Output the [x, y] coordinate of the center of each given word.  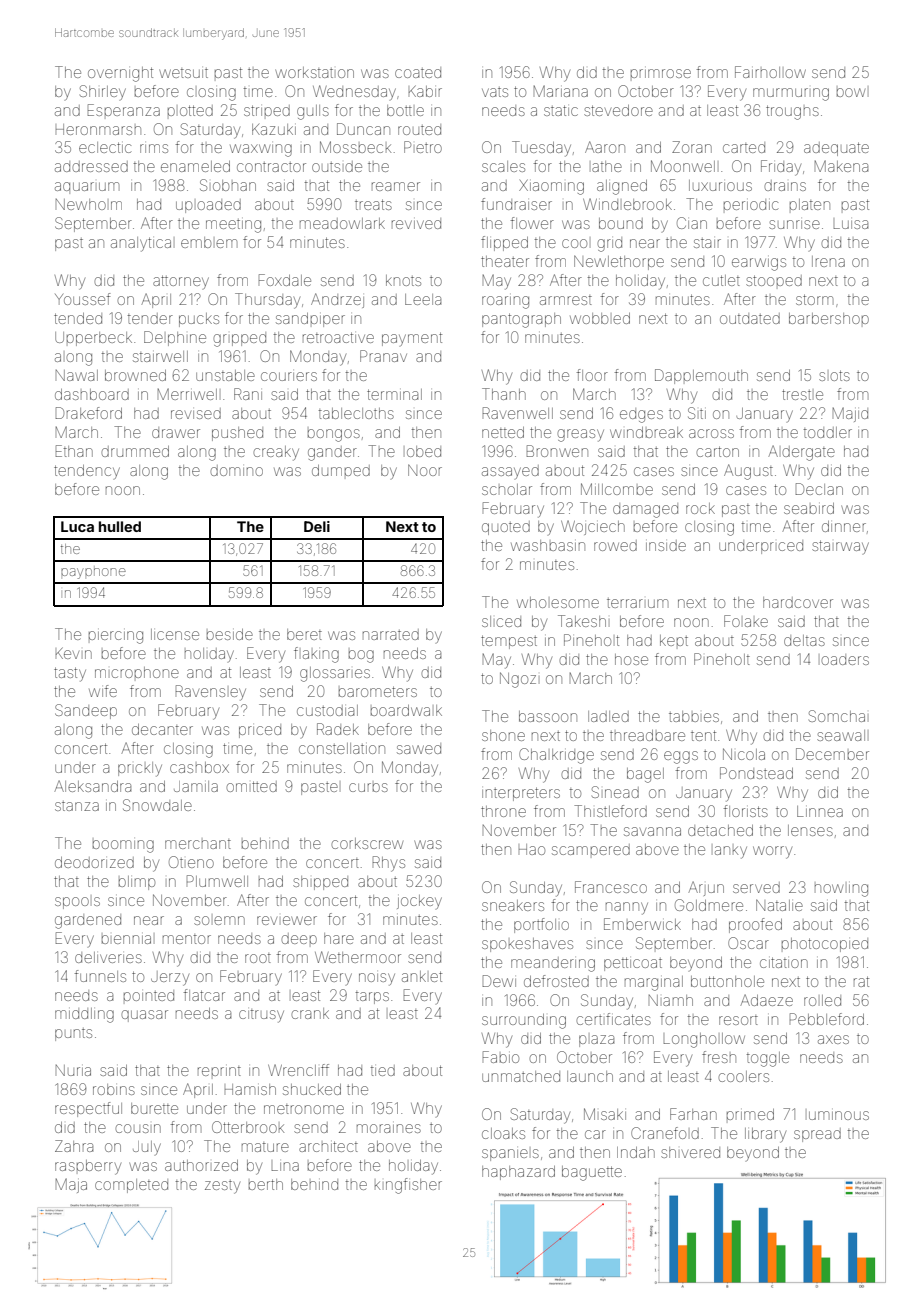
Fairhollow [770, 72]
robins [114, 1089]
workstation [314, 72]
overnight [120, 74]
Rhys [388, 864]
